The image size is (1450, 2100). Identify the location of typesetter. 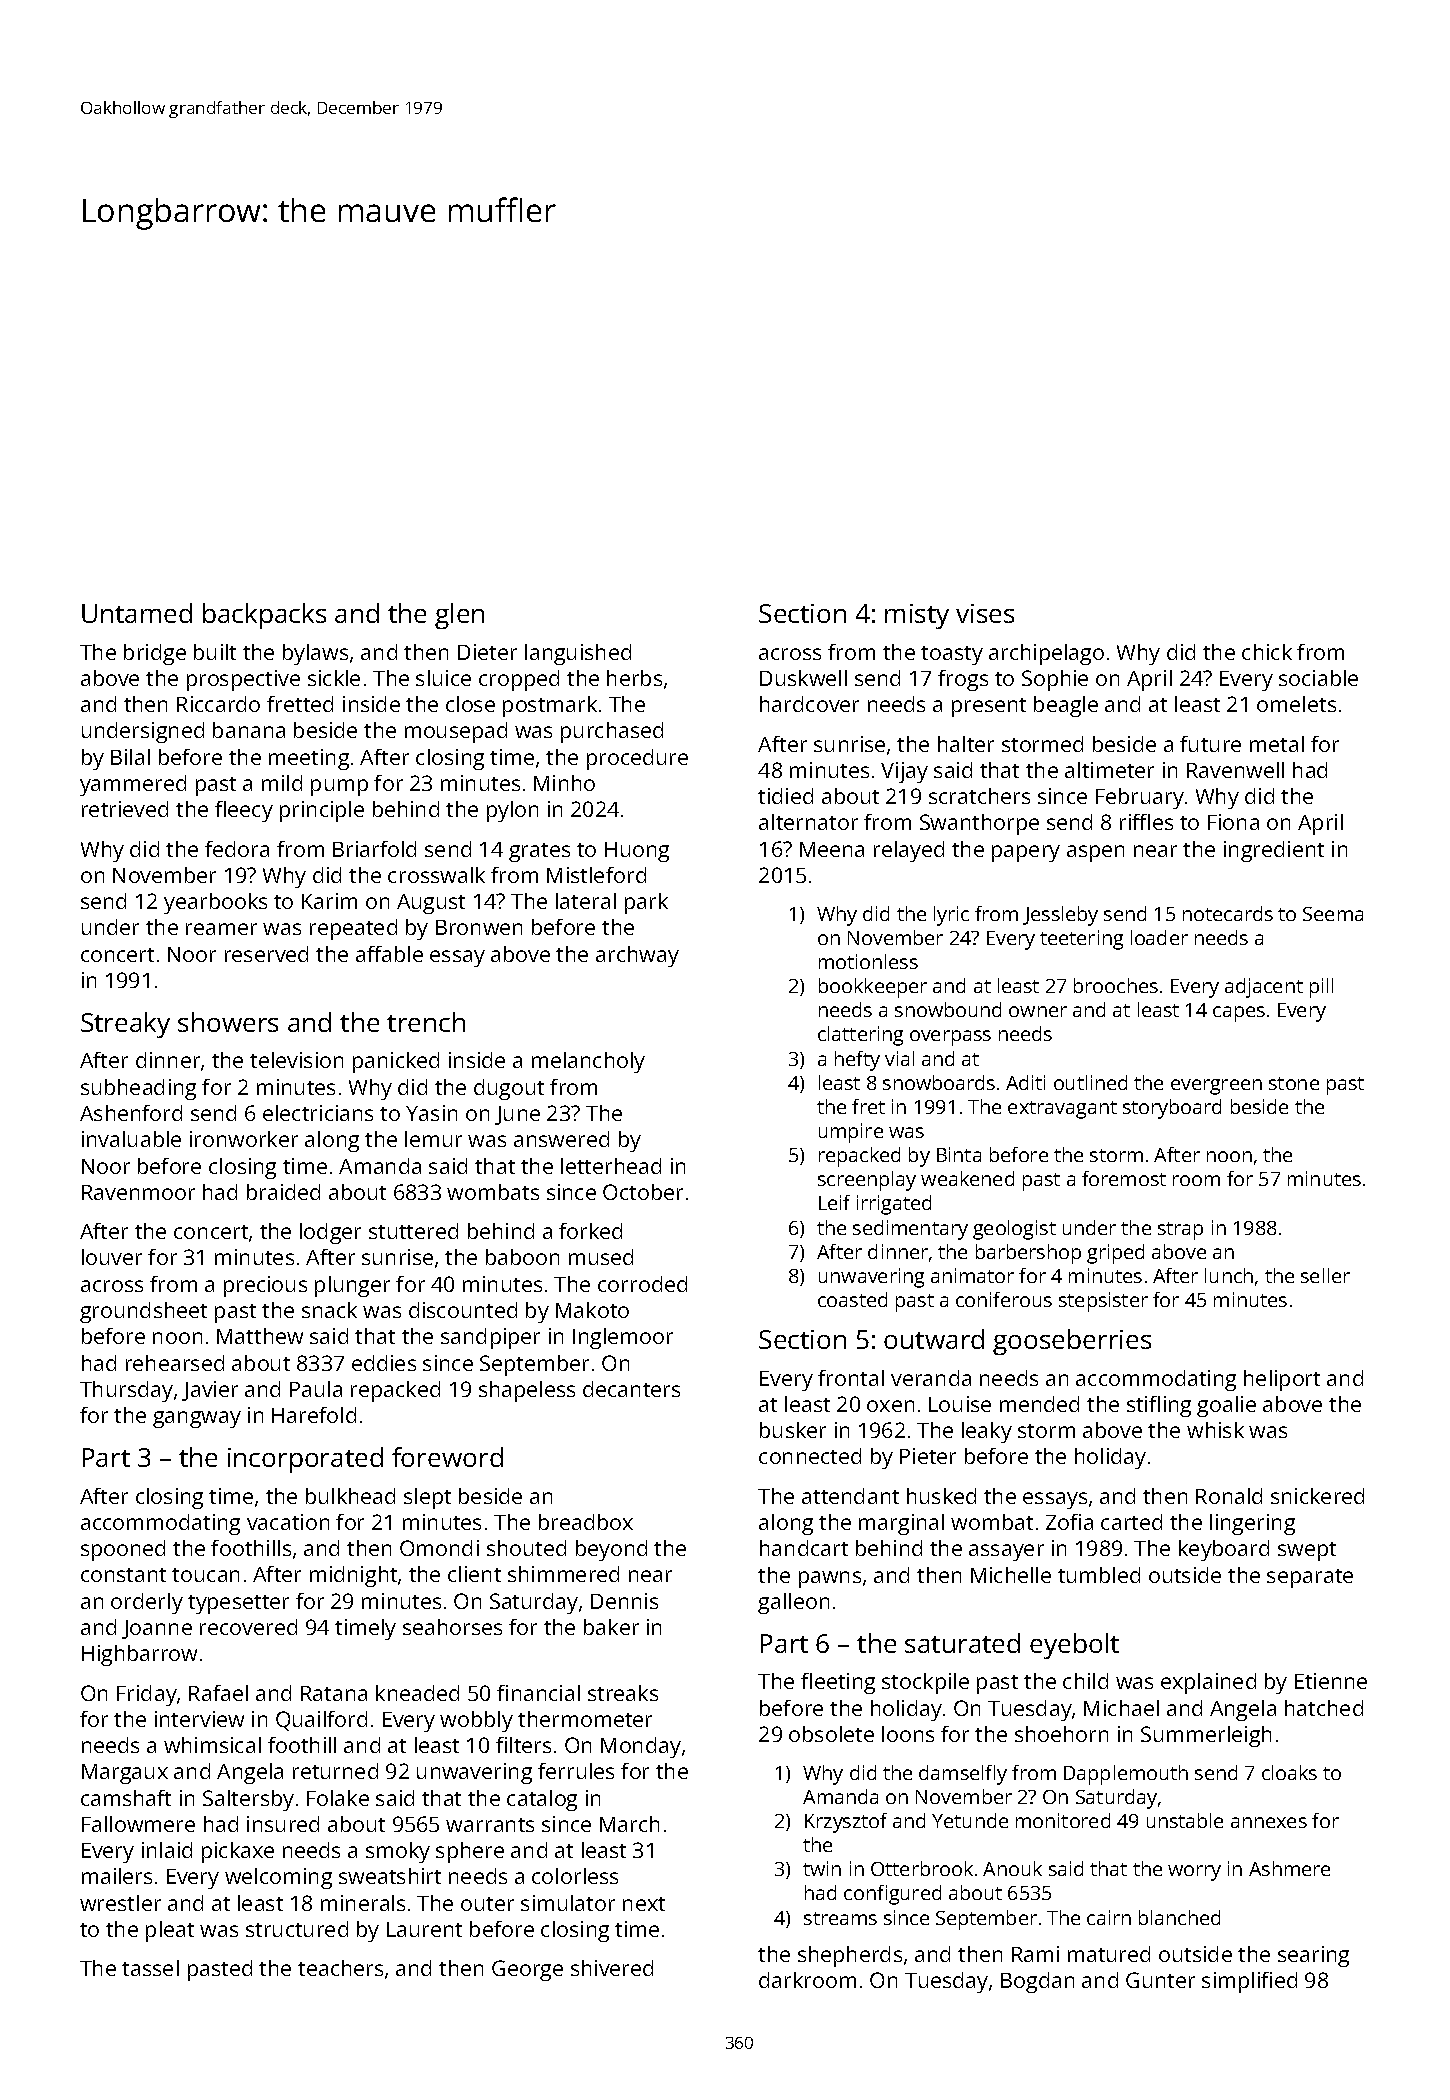
(238, 1604).
